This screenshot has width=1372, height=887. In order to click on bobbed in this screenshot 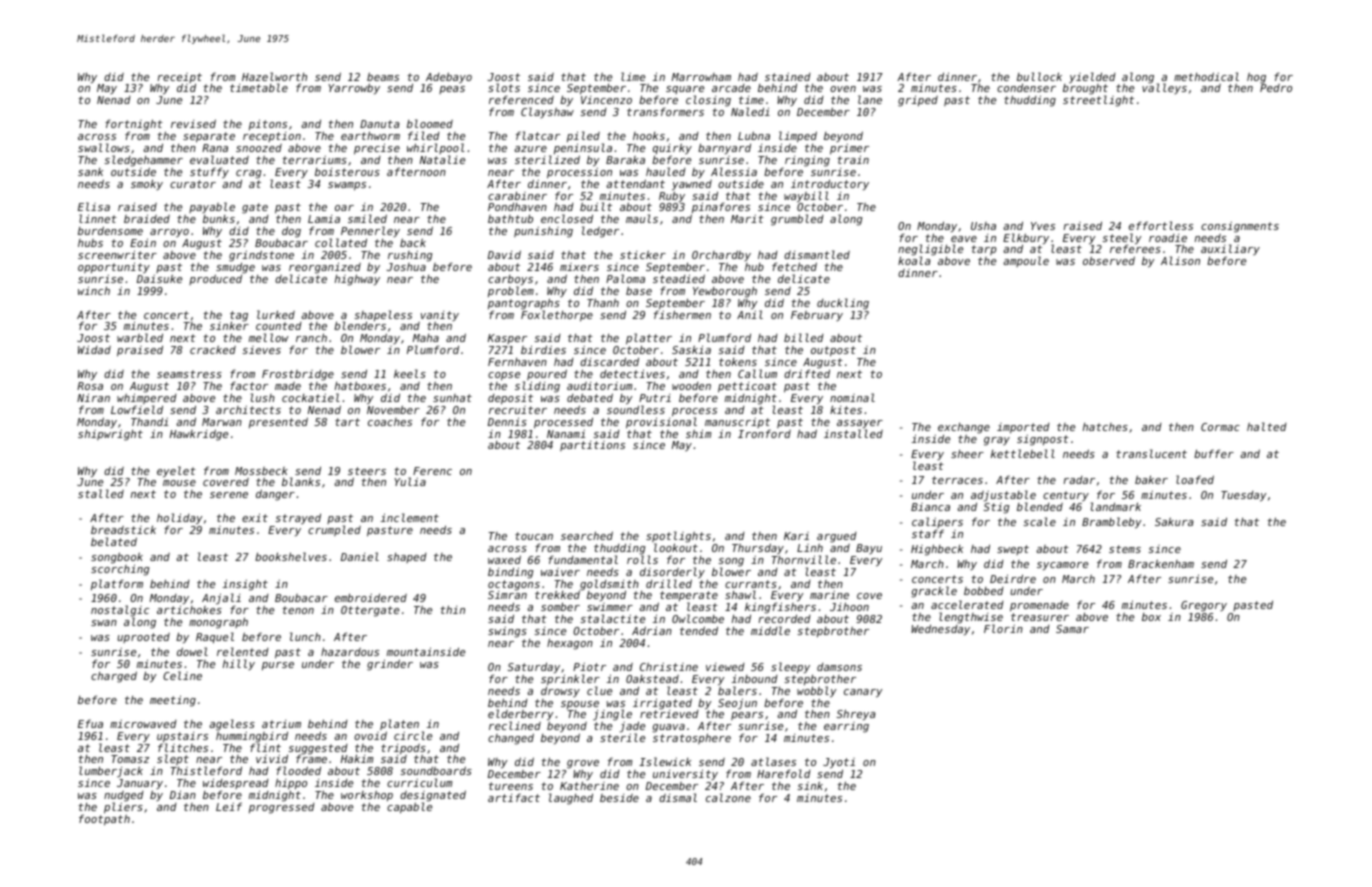, I will do `click(984, 590)`.
